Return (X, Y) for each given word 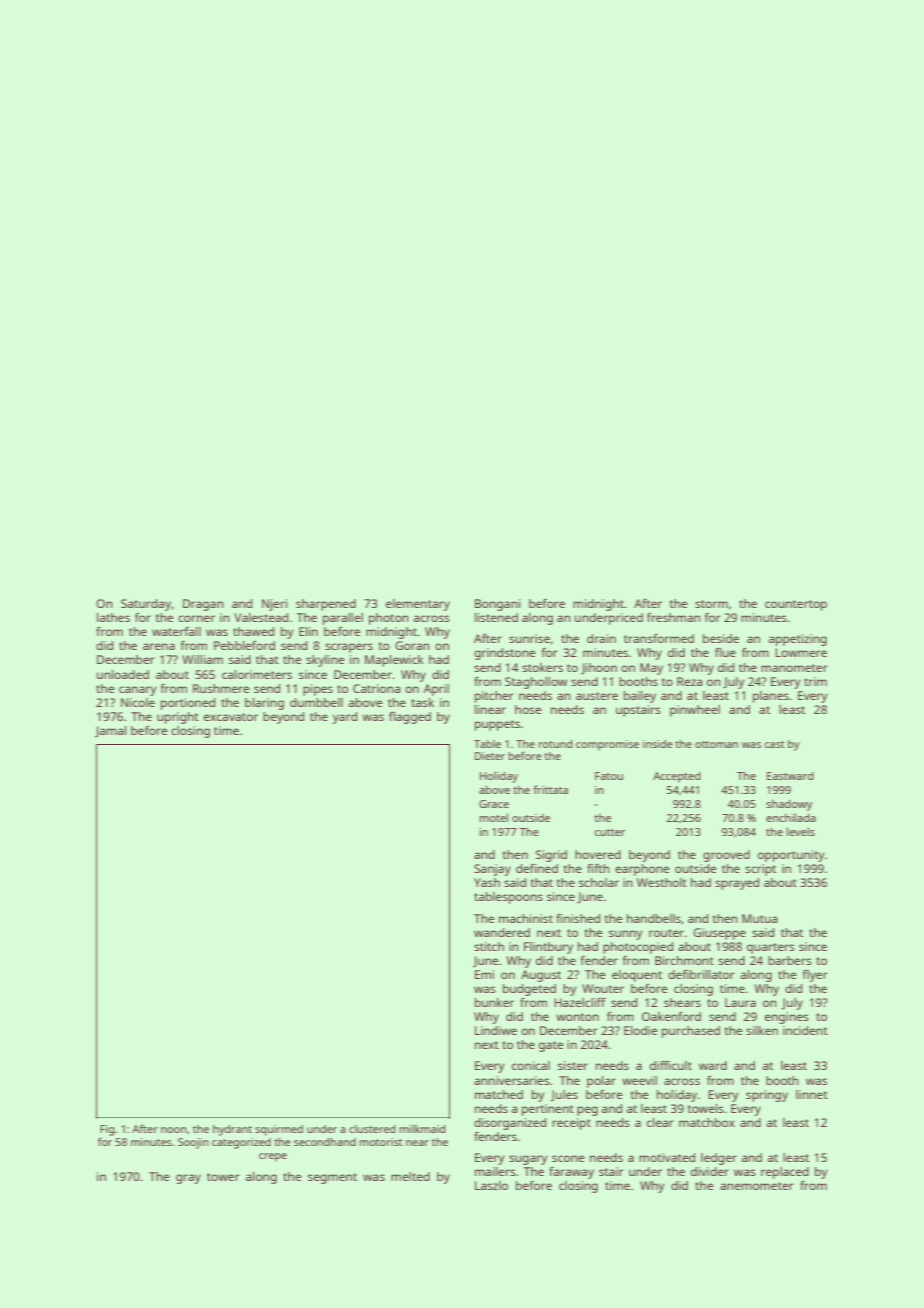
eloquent (637, 976)
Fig (107, 1130)
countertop (796, 605)
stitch (489, 946)
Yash (487, 882)
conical (531, 1065)
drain (601, 638)
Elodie (641, 1030)
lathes (113, 617)
